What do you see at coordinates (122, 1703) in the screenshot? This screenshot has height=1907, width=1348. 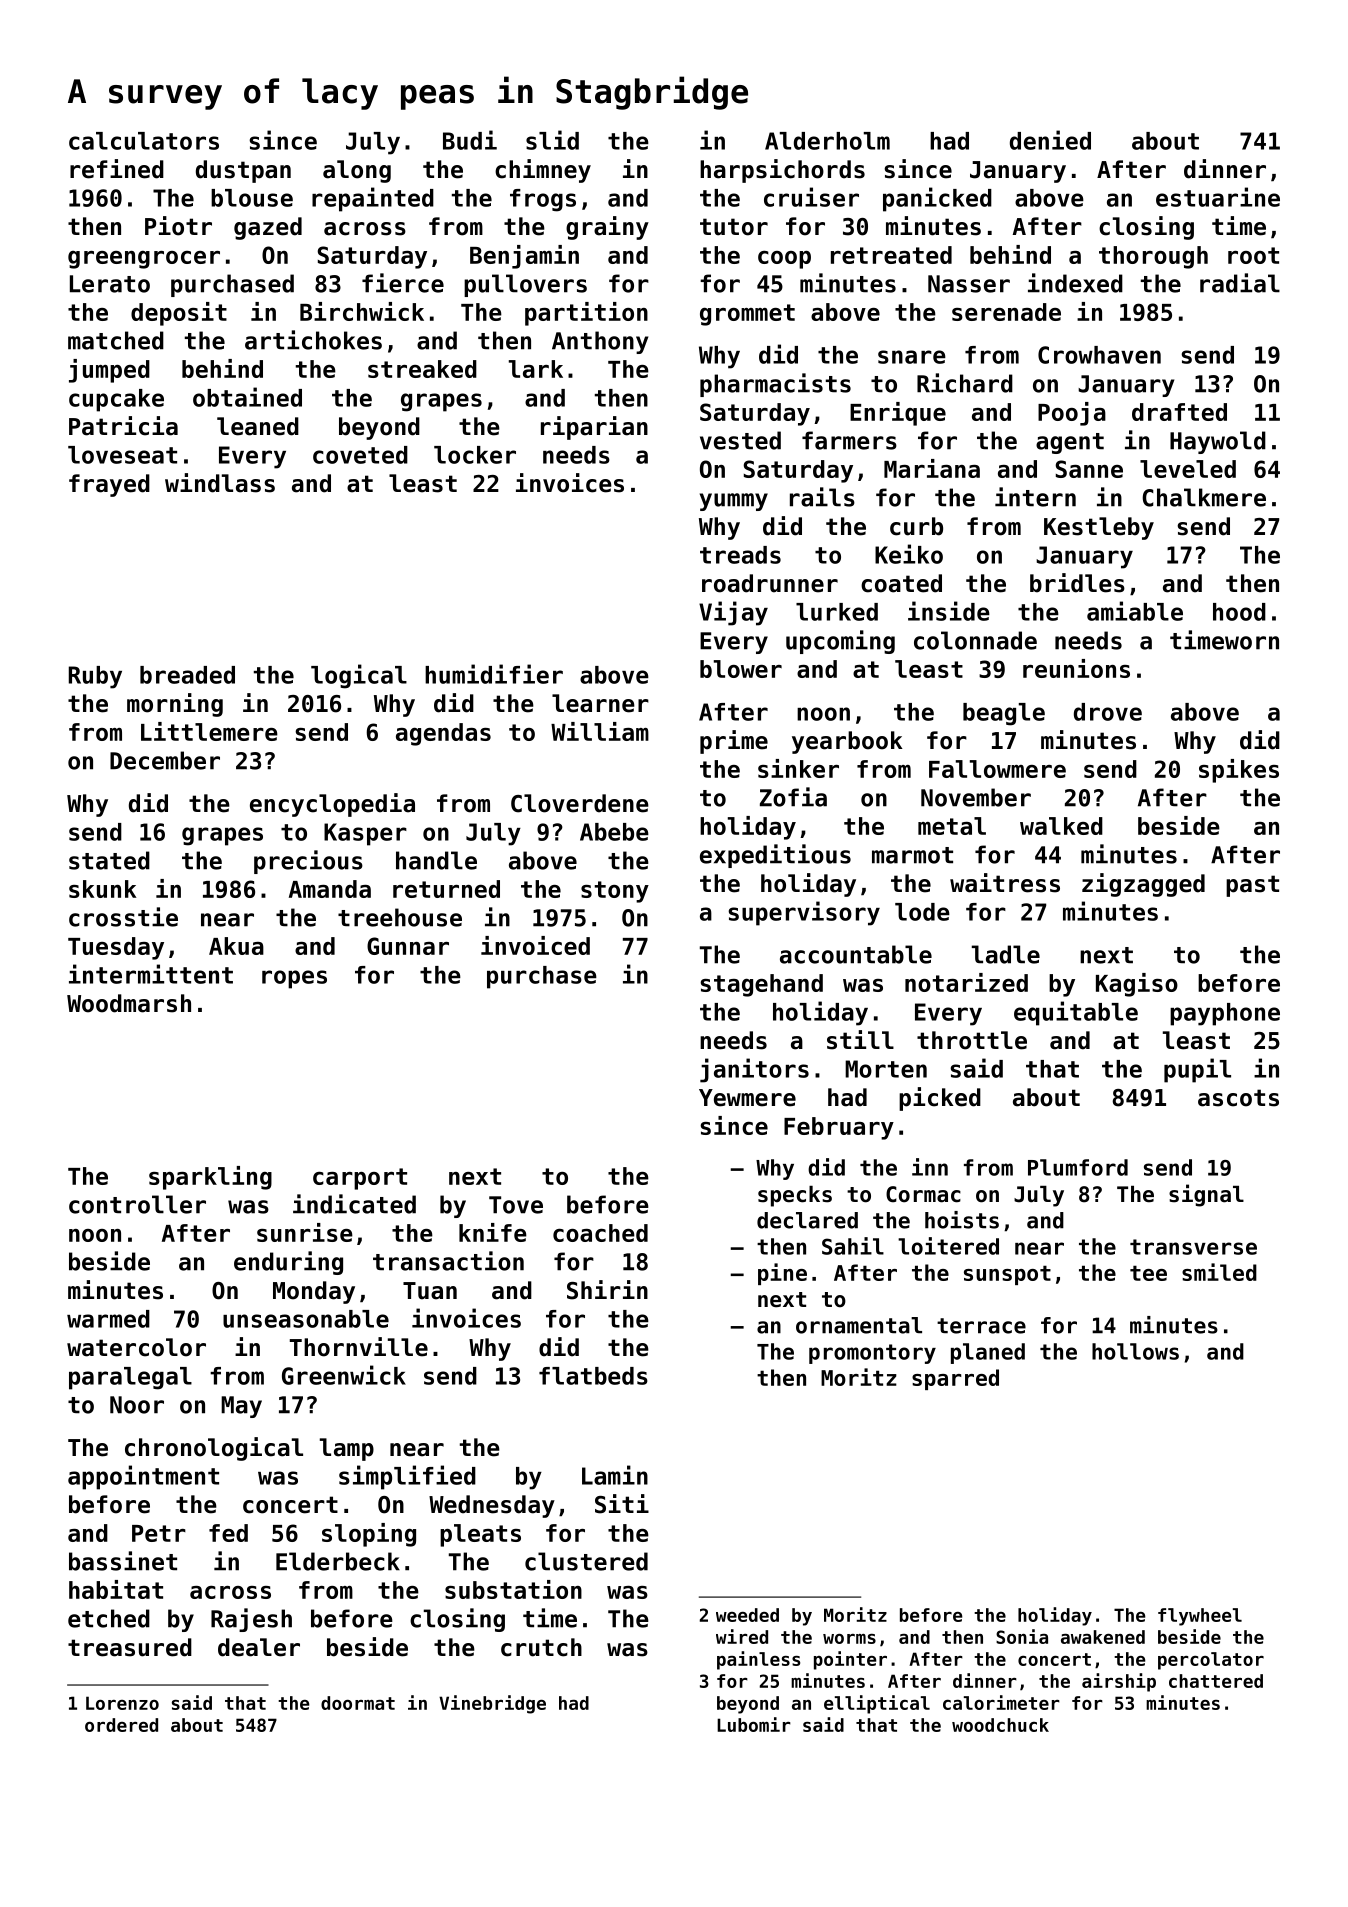 I see `Lorenzo` at bounding box center [122, 1703].
